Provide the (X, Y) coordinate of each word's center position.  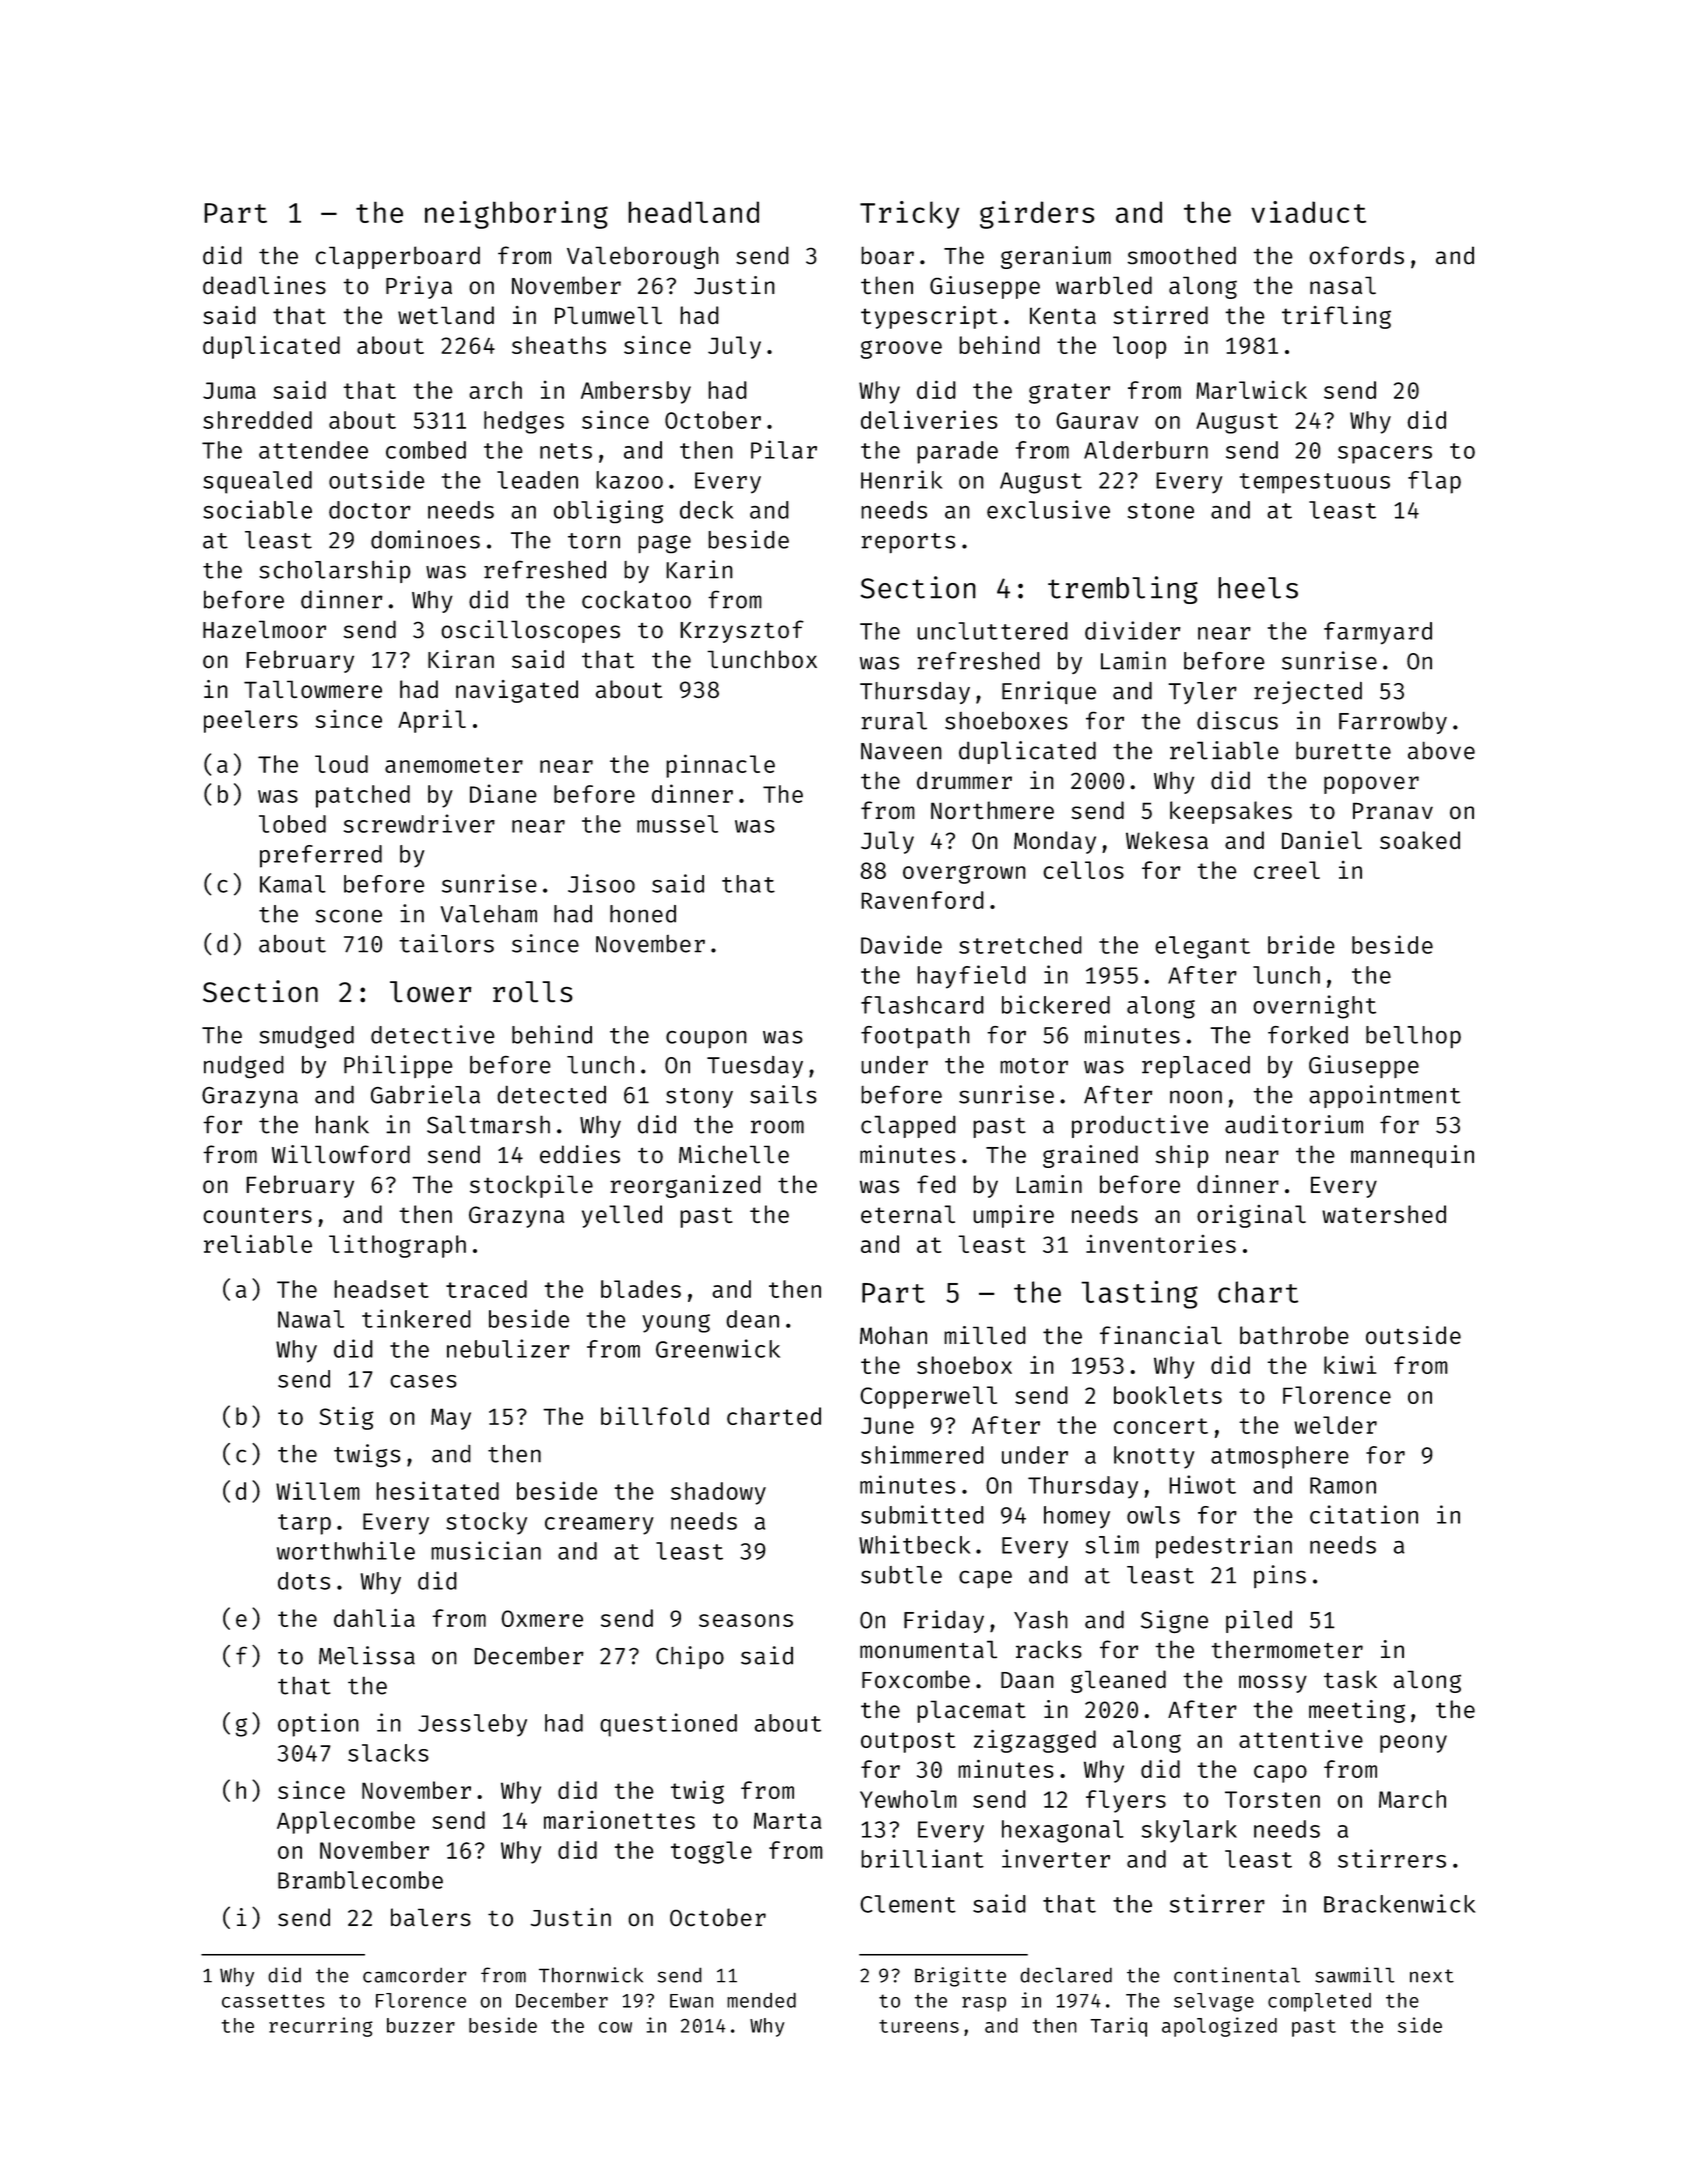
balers (431, 1917)
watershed (1384, 1214)
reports (908, 543)
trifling (1336, 317)
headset (381, 1289)
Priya (419, 287)
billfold (655, 1416)
